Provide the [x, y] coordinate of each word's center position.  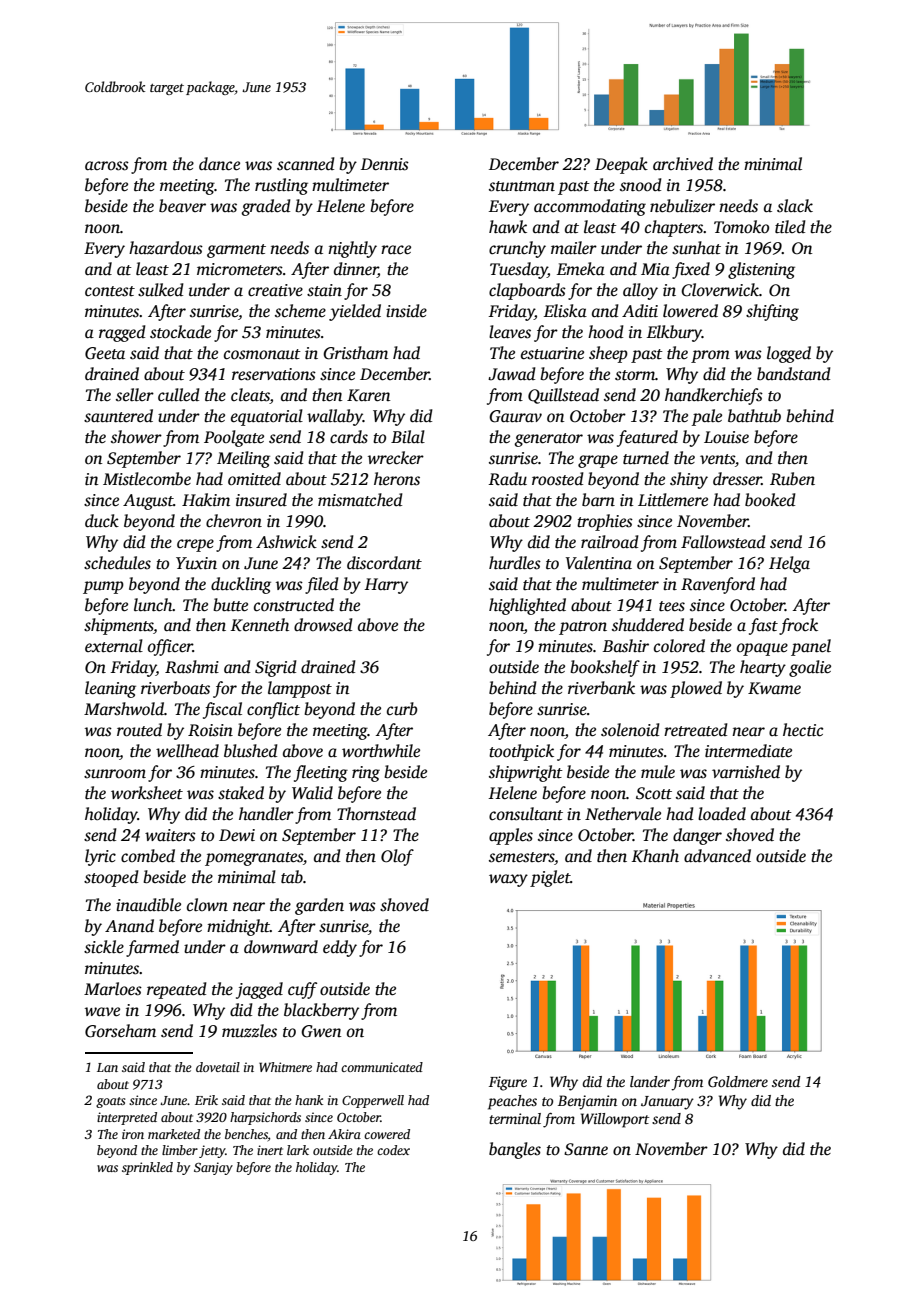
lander [650, 1081]
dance [219, 164]
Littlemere [673, 500]
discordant [384, 563]
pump [103, 587]
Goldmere [738, 1081]
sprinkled [147, 1168]
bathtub [754, 416]
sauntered [118, 416]
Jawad [512, 374]
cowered [387, 1134]
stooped [111, 878]
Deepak [621, 165]
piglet [550, 878]
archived [683, 164]
